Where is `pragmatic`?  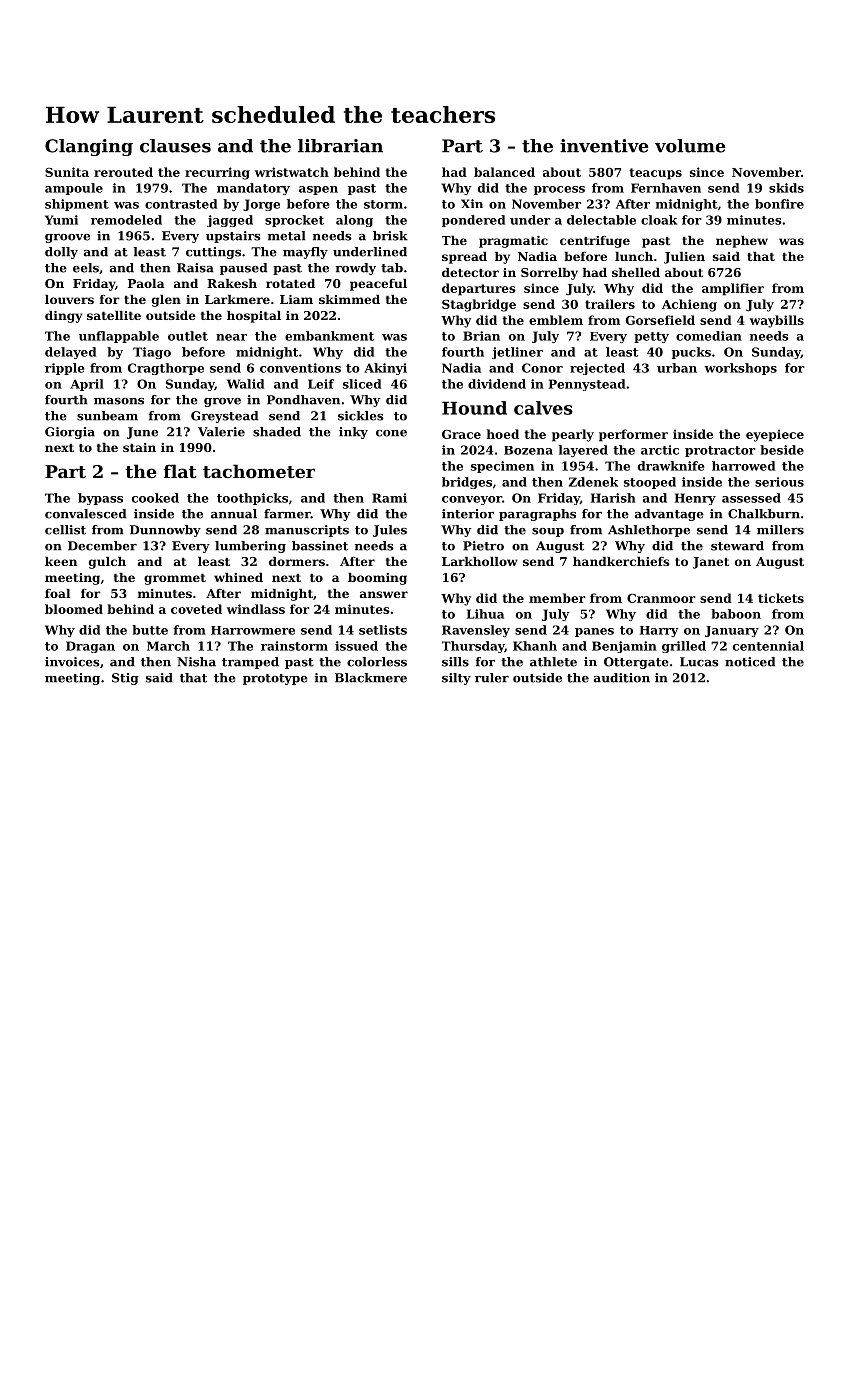 pragmatic is located at coordinates (513, 242).
